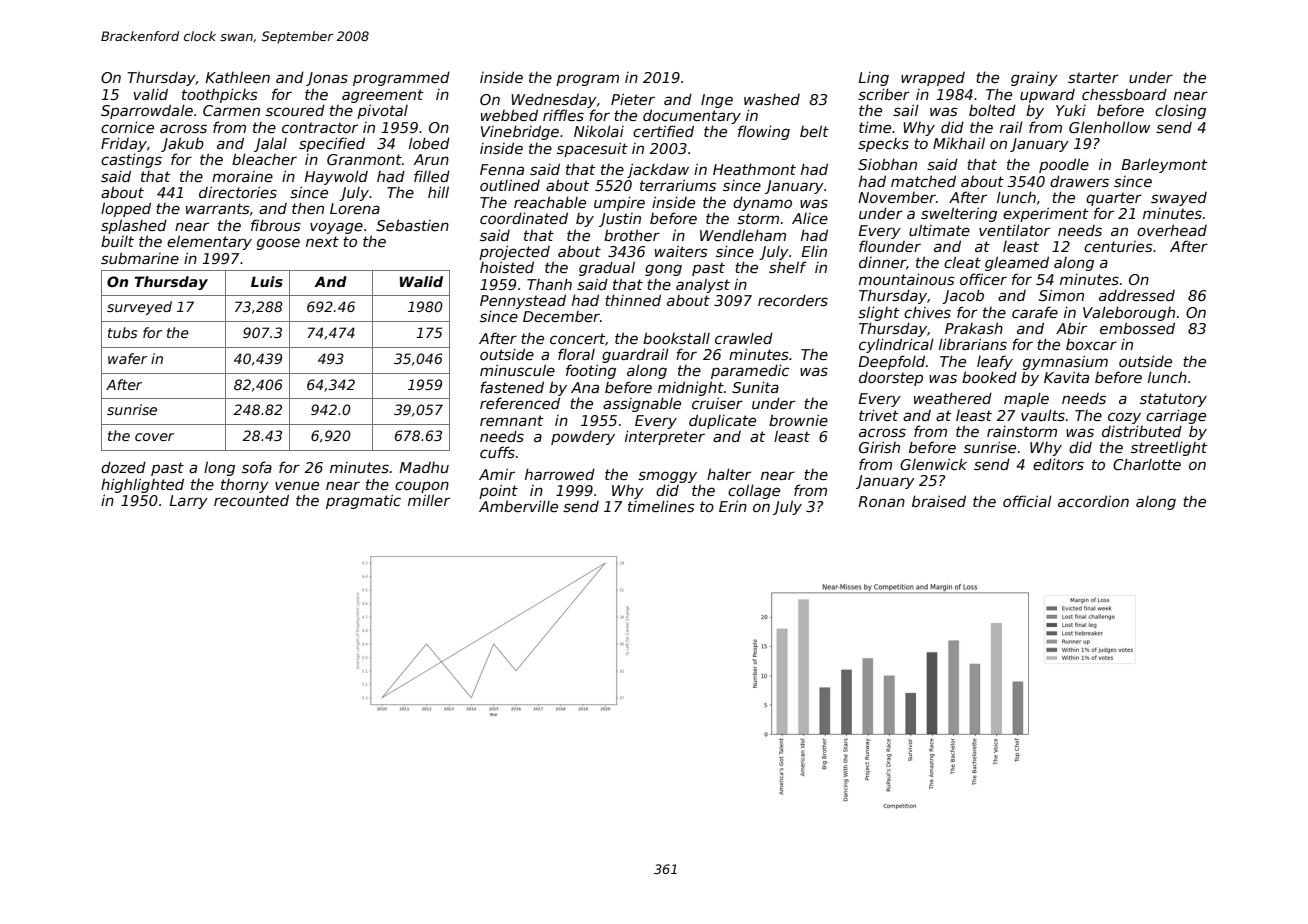 The height and width of the screenshot is (924, 1308). Describe the element at coordinates (238, 192) in the screenshot. I see `directories` at that location.
